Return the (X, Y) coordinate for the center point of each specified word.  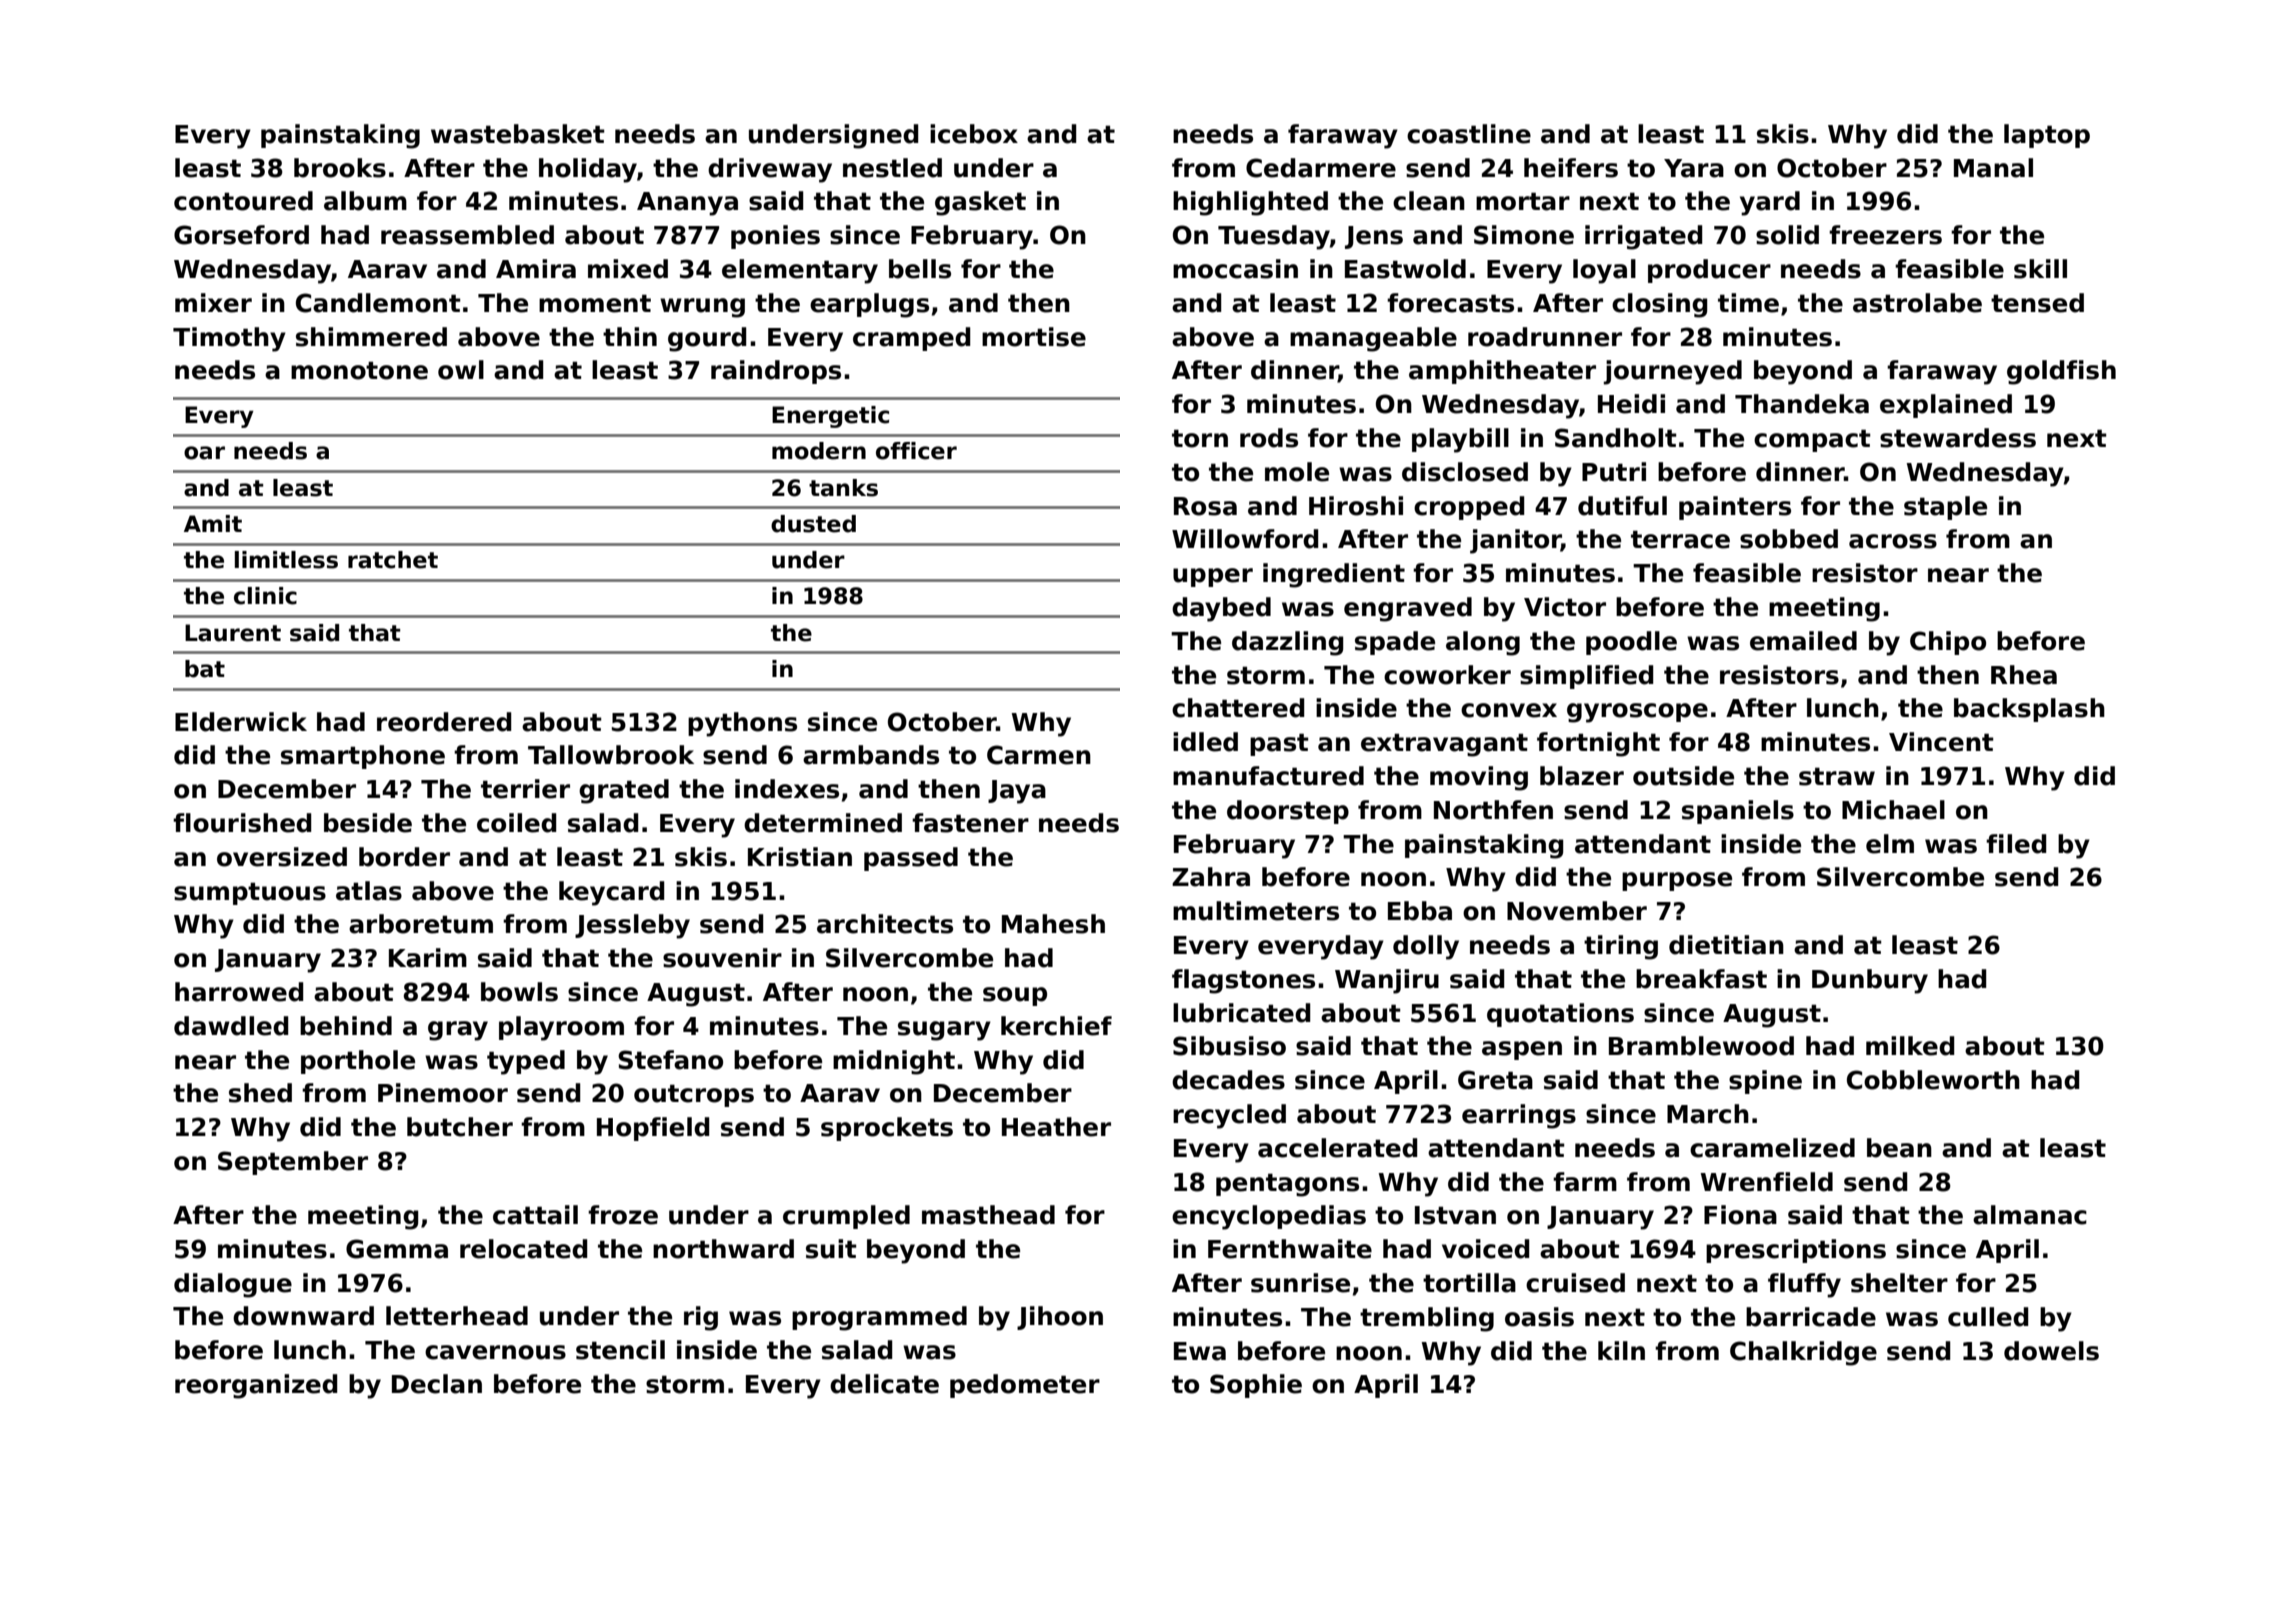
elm (1890, 844)
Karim (428, 958)
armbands (871, 755)
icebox (974, 134)
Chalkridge (1803, 1353)
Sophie (1256, 1386)
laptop (2047, 136)
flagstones (1243, 981)
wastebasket (518, 134)
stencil (620, 1350)
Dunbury (1870, 981)
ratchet (393, 560)
